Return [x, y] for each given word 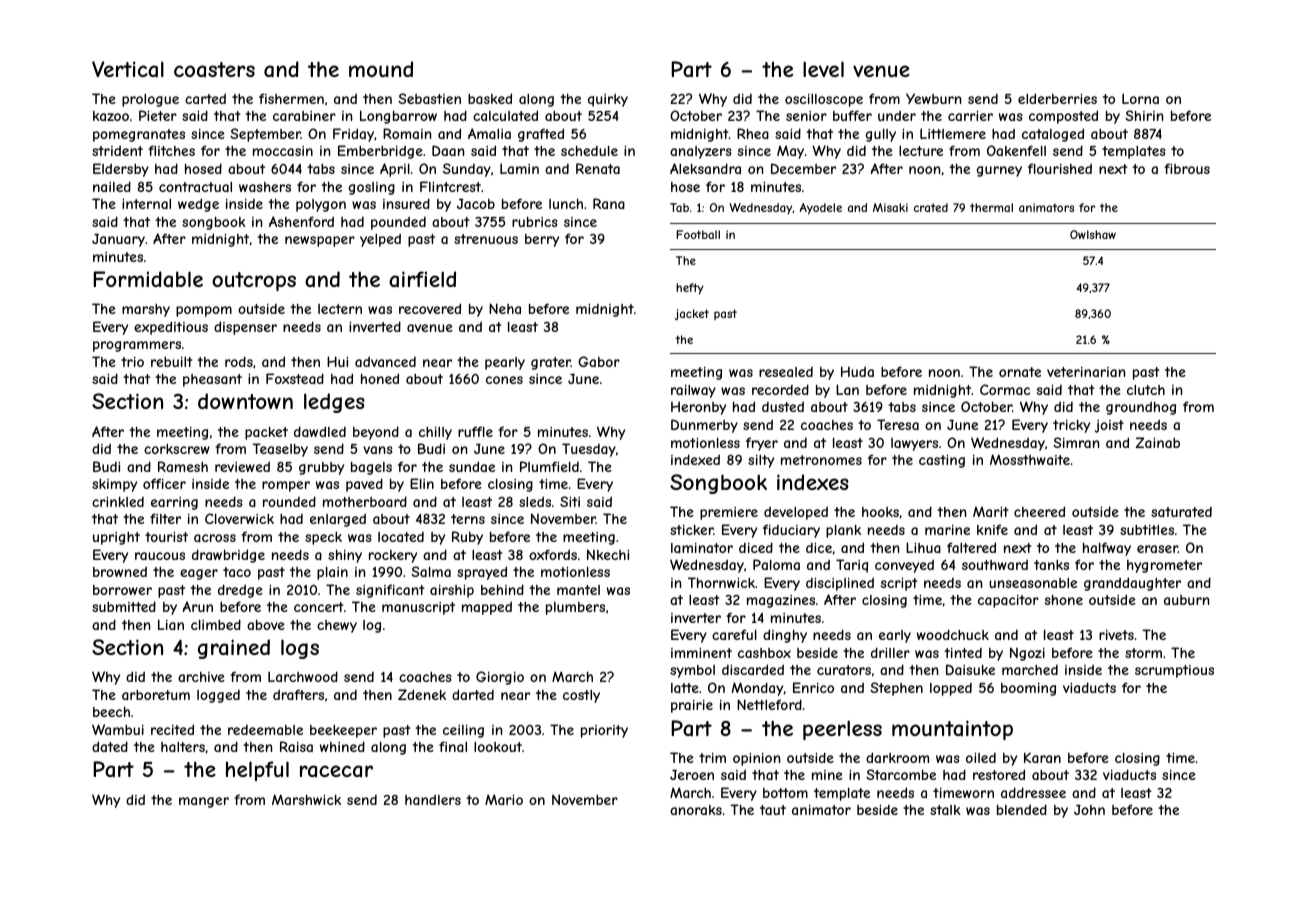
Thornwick [721, 582]
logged [218, 696]
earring [174, 503]
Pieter [158, 115]
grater [551, 363]
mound [381, 69]
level [823, 69]
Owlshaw [1093, 234]
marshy [146, 310]
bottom [785, 793]
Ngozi [1027, 654]
